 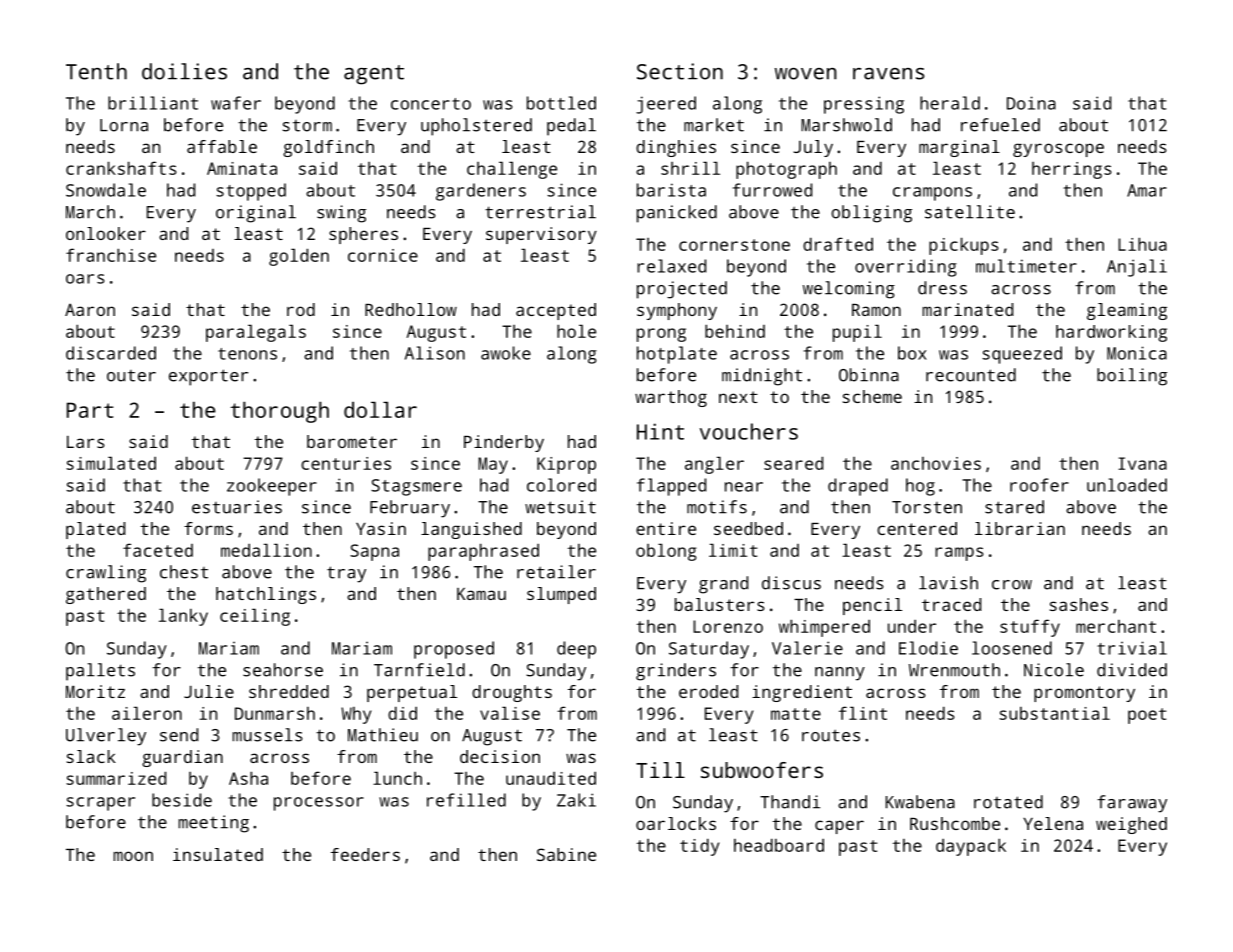 What do you see at coordinates (671, 266) in the document?
I see `relaxed` at bounding box center [671, 266].
